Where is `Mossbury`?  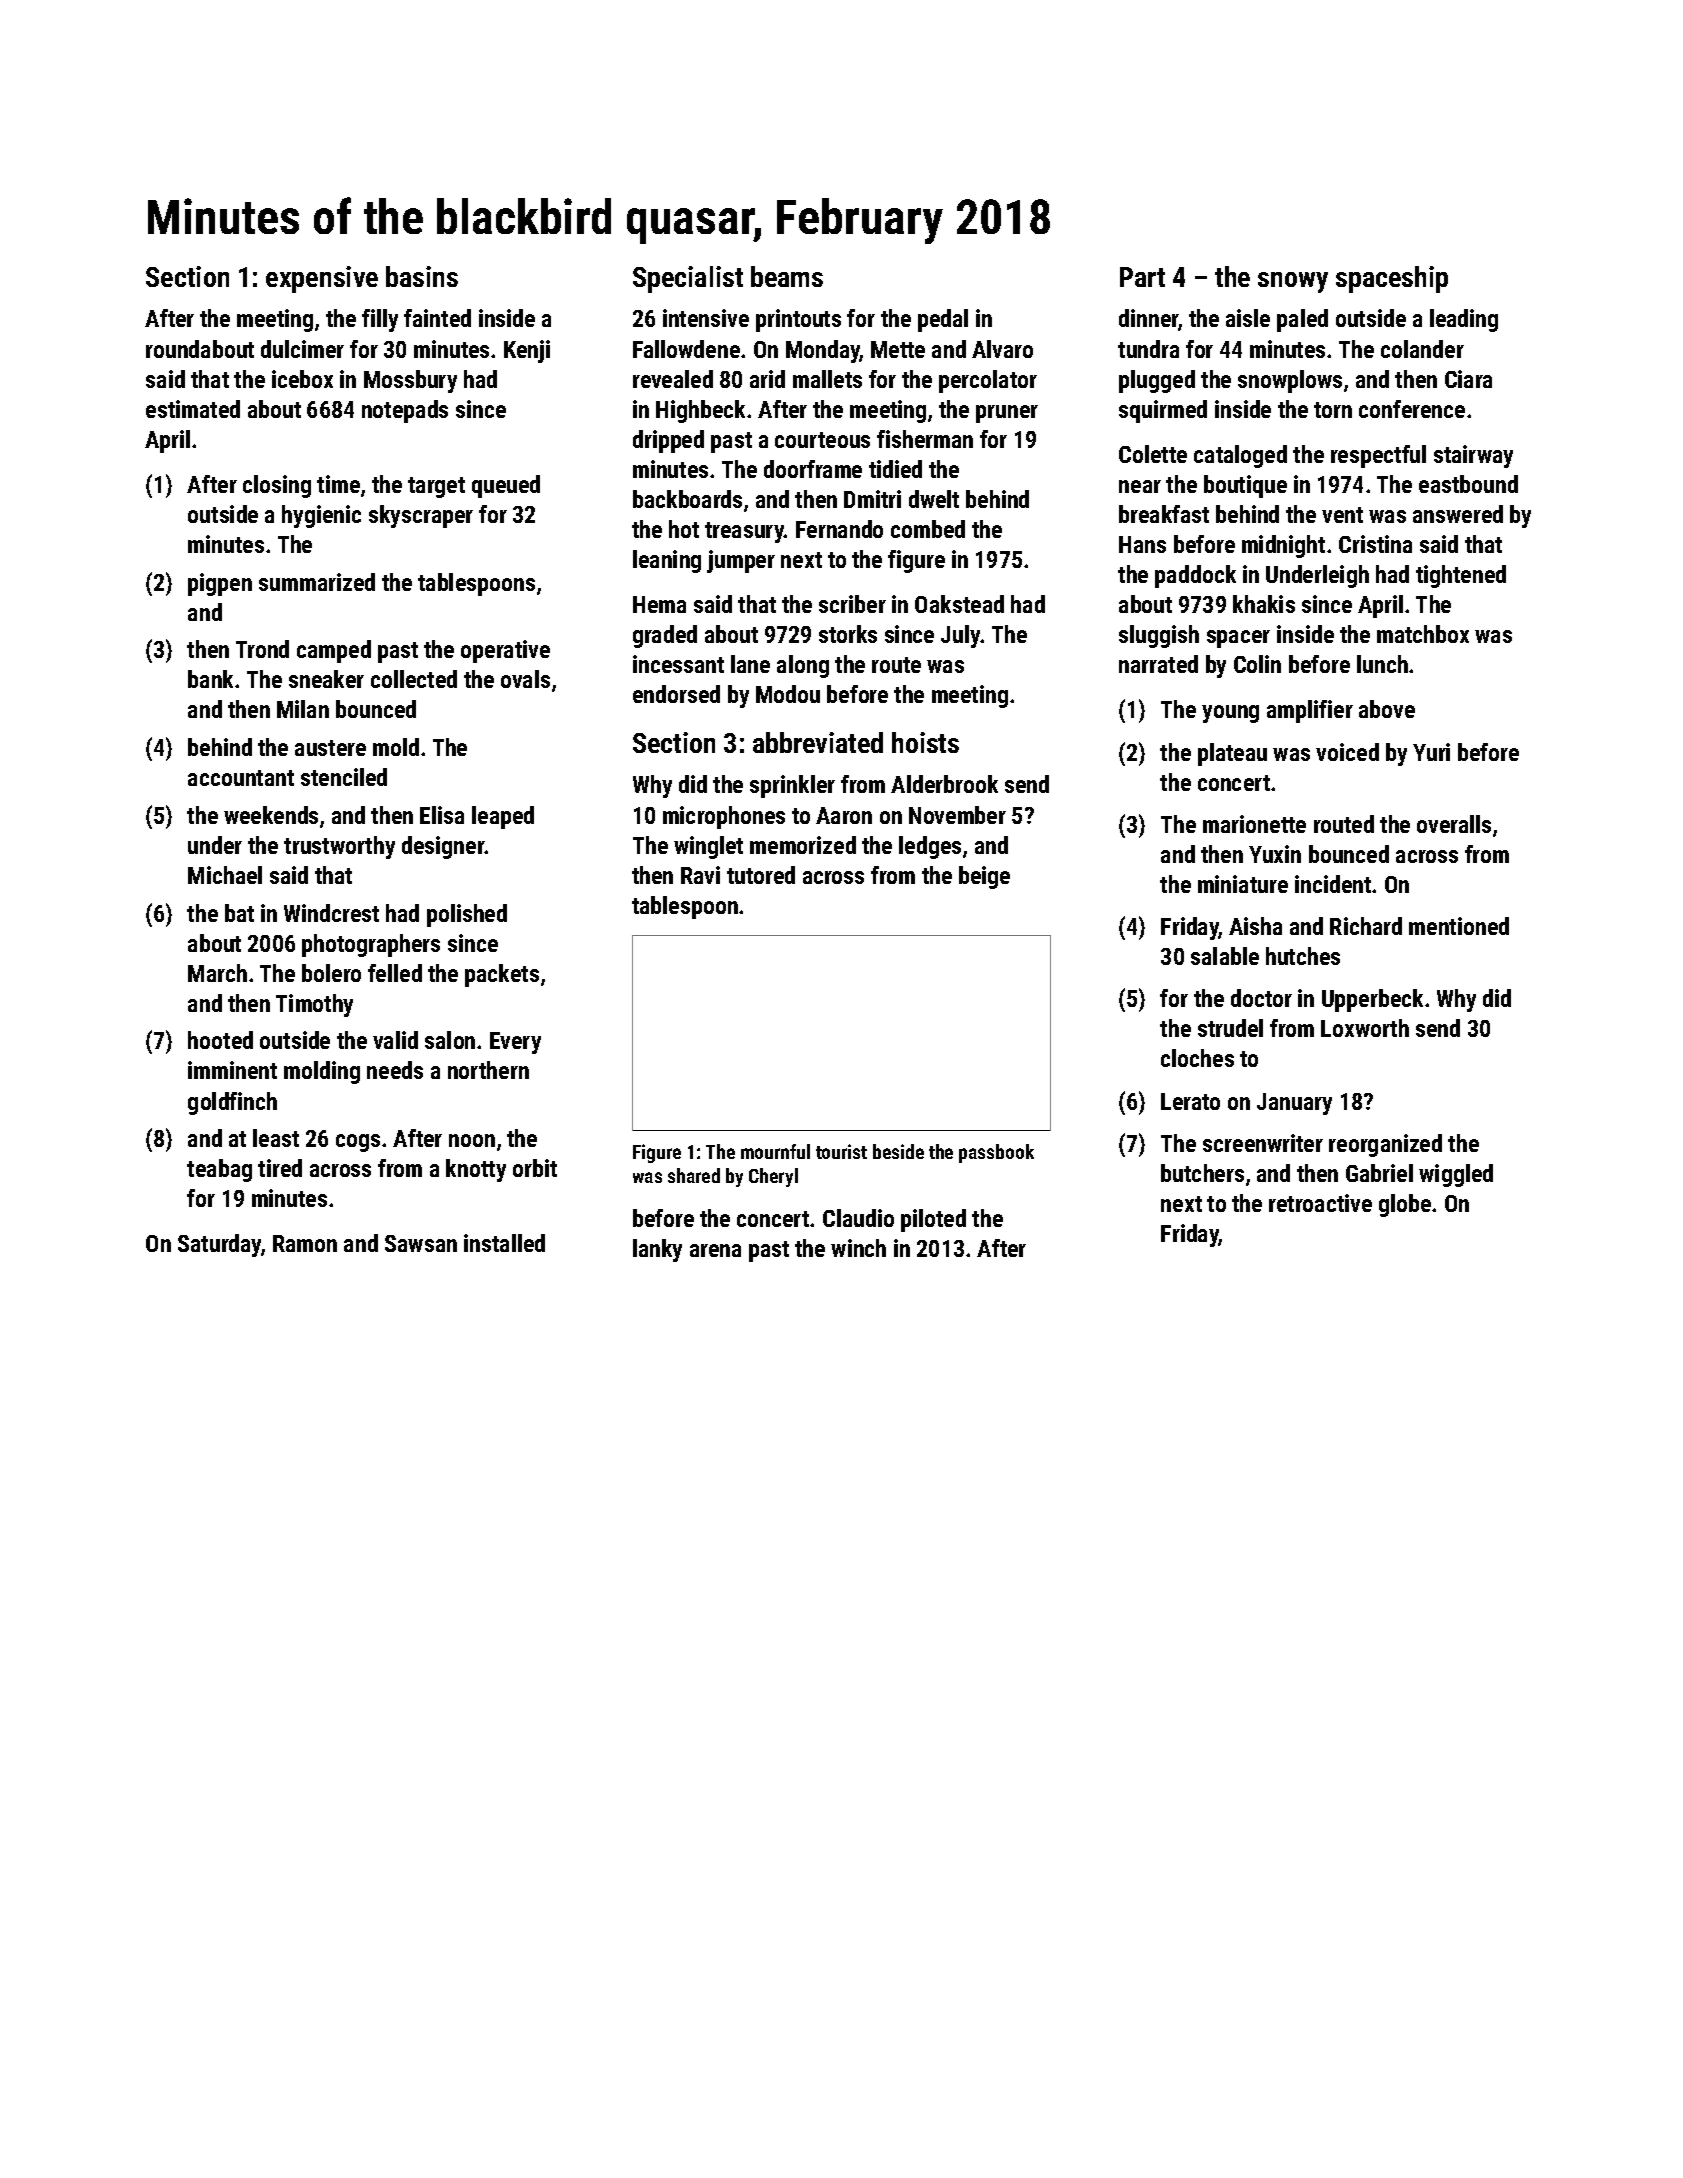 Mossbury is located at coordinates (410, 381).
